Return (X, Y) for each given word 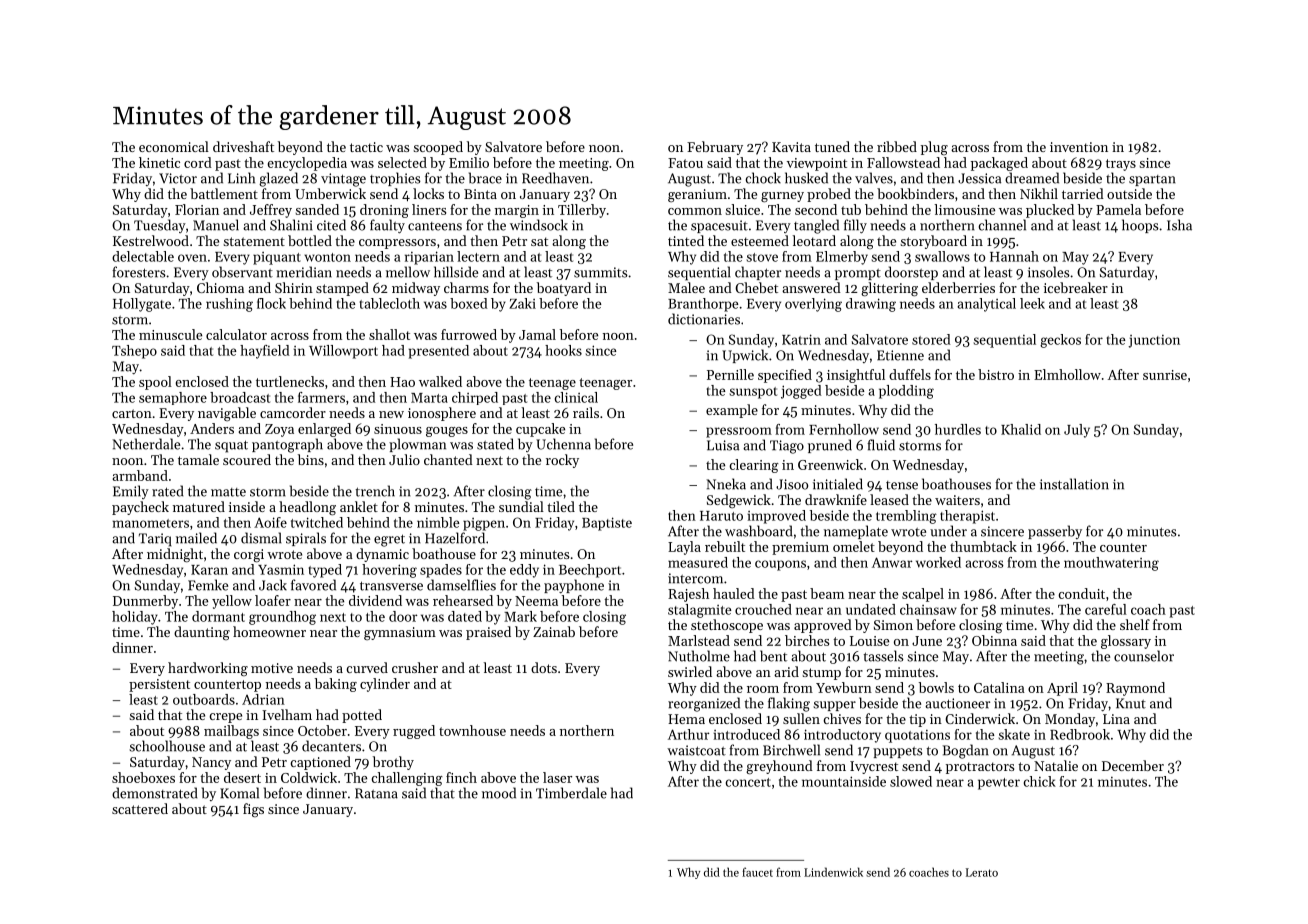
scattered (140, 808)
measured (698, 562)
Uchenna (563, 444)
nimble (438, 522)
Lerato (982, 872)
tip (917, 720)
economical (174, 146)
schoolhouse (167, 746)
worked (938, 562)
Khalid (1021, 429)
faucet (757, 872)
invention (1079, 147)
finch (461, 777)
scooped (438, 148)
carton (132, 413)
